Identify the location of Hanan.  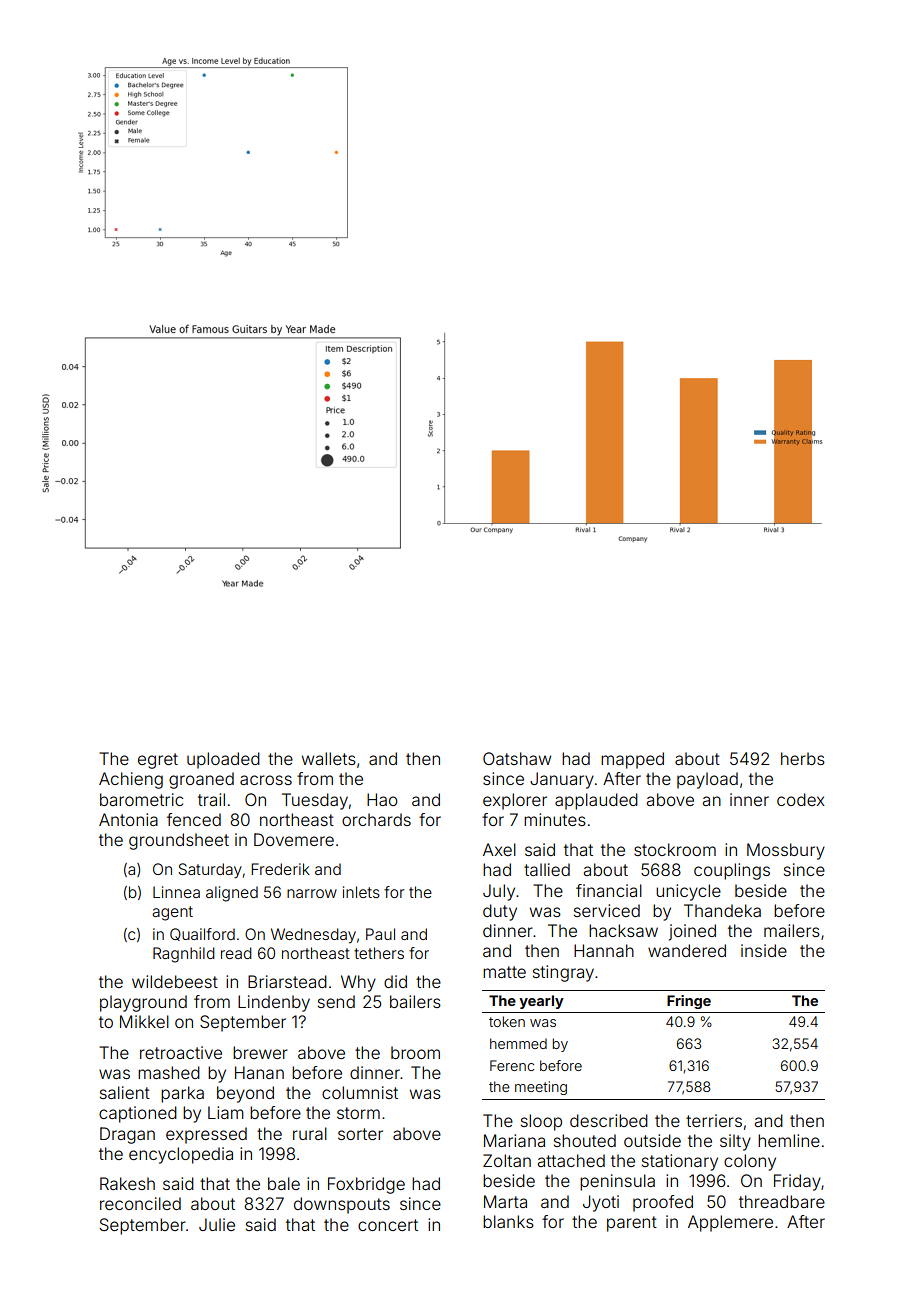
(259, 1072).
